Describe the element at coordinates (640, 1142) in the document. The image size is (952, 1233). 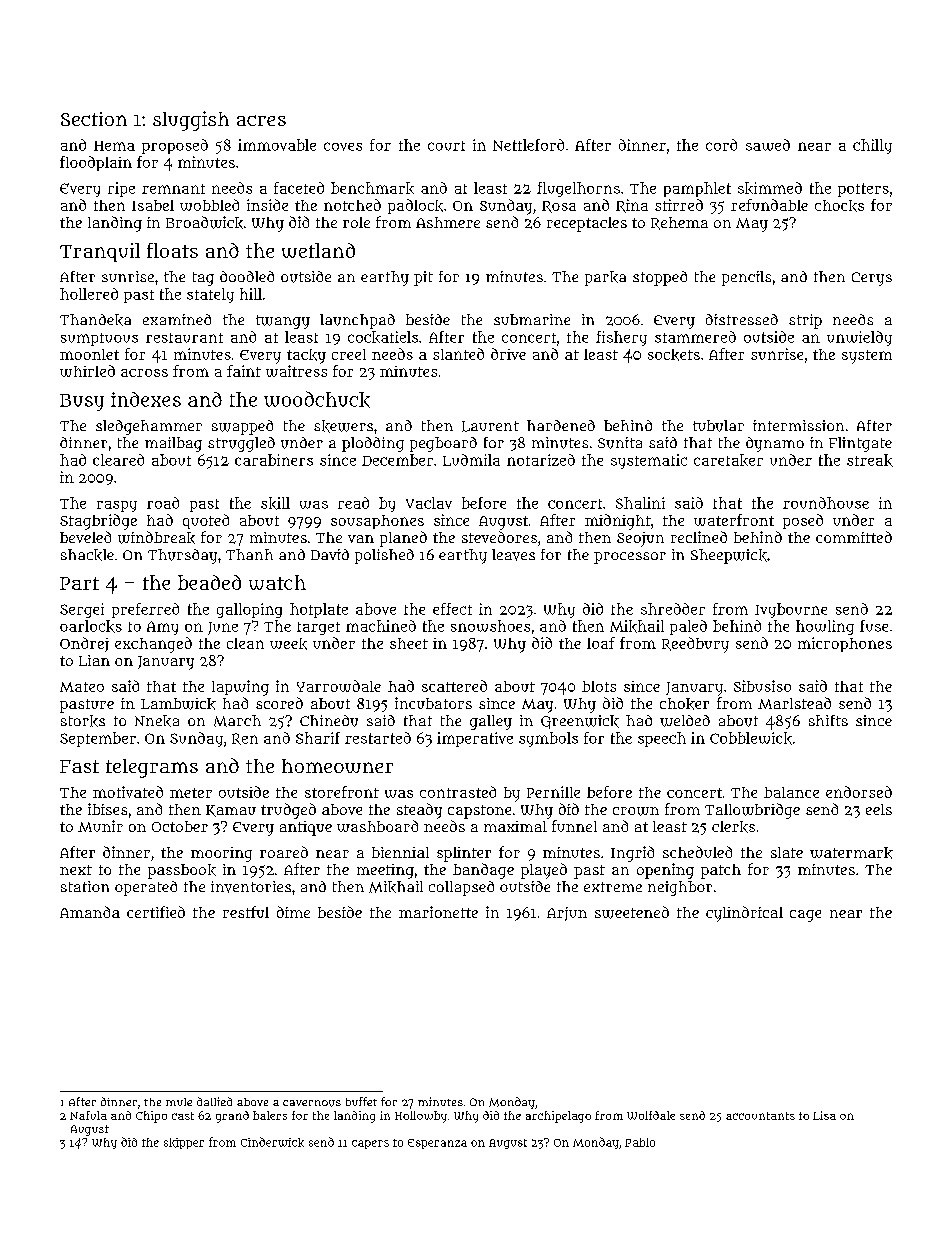
I see `Pablo` at that location.
